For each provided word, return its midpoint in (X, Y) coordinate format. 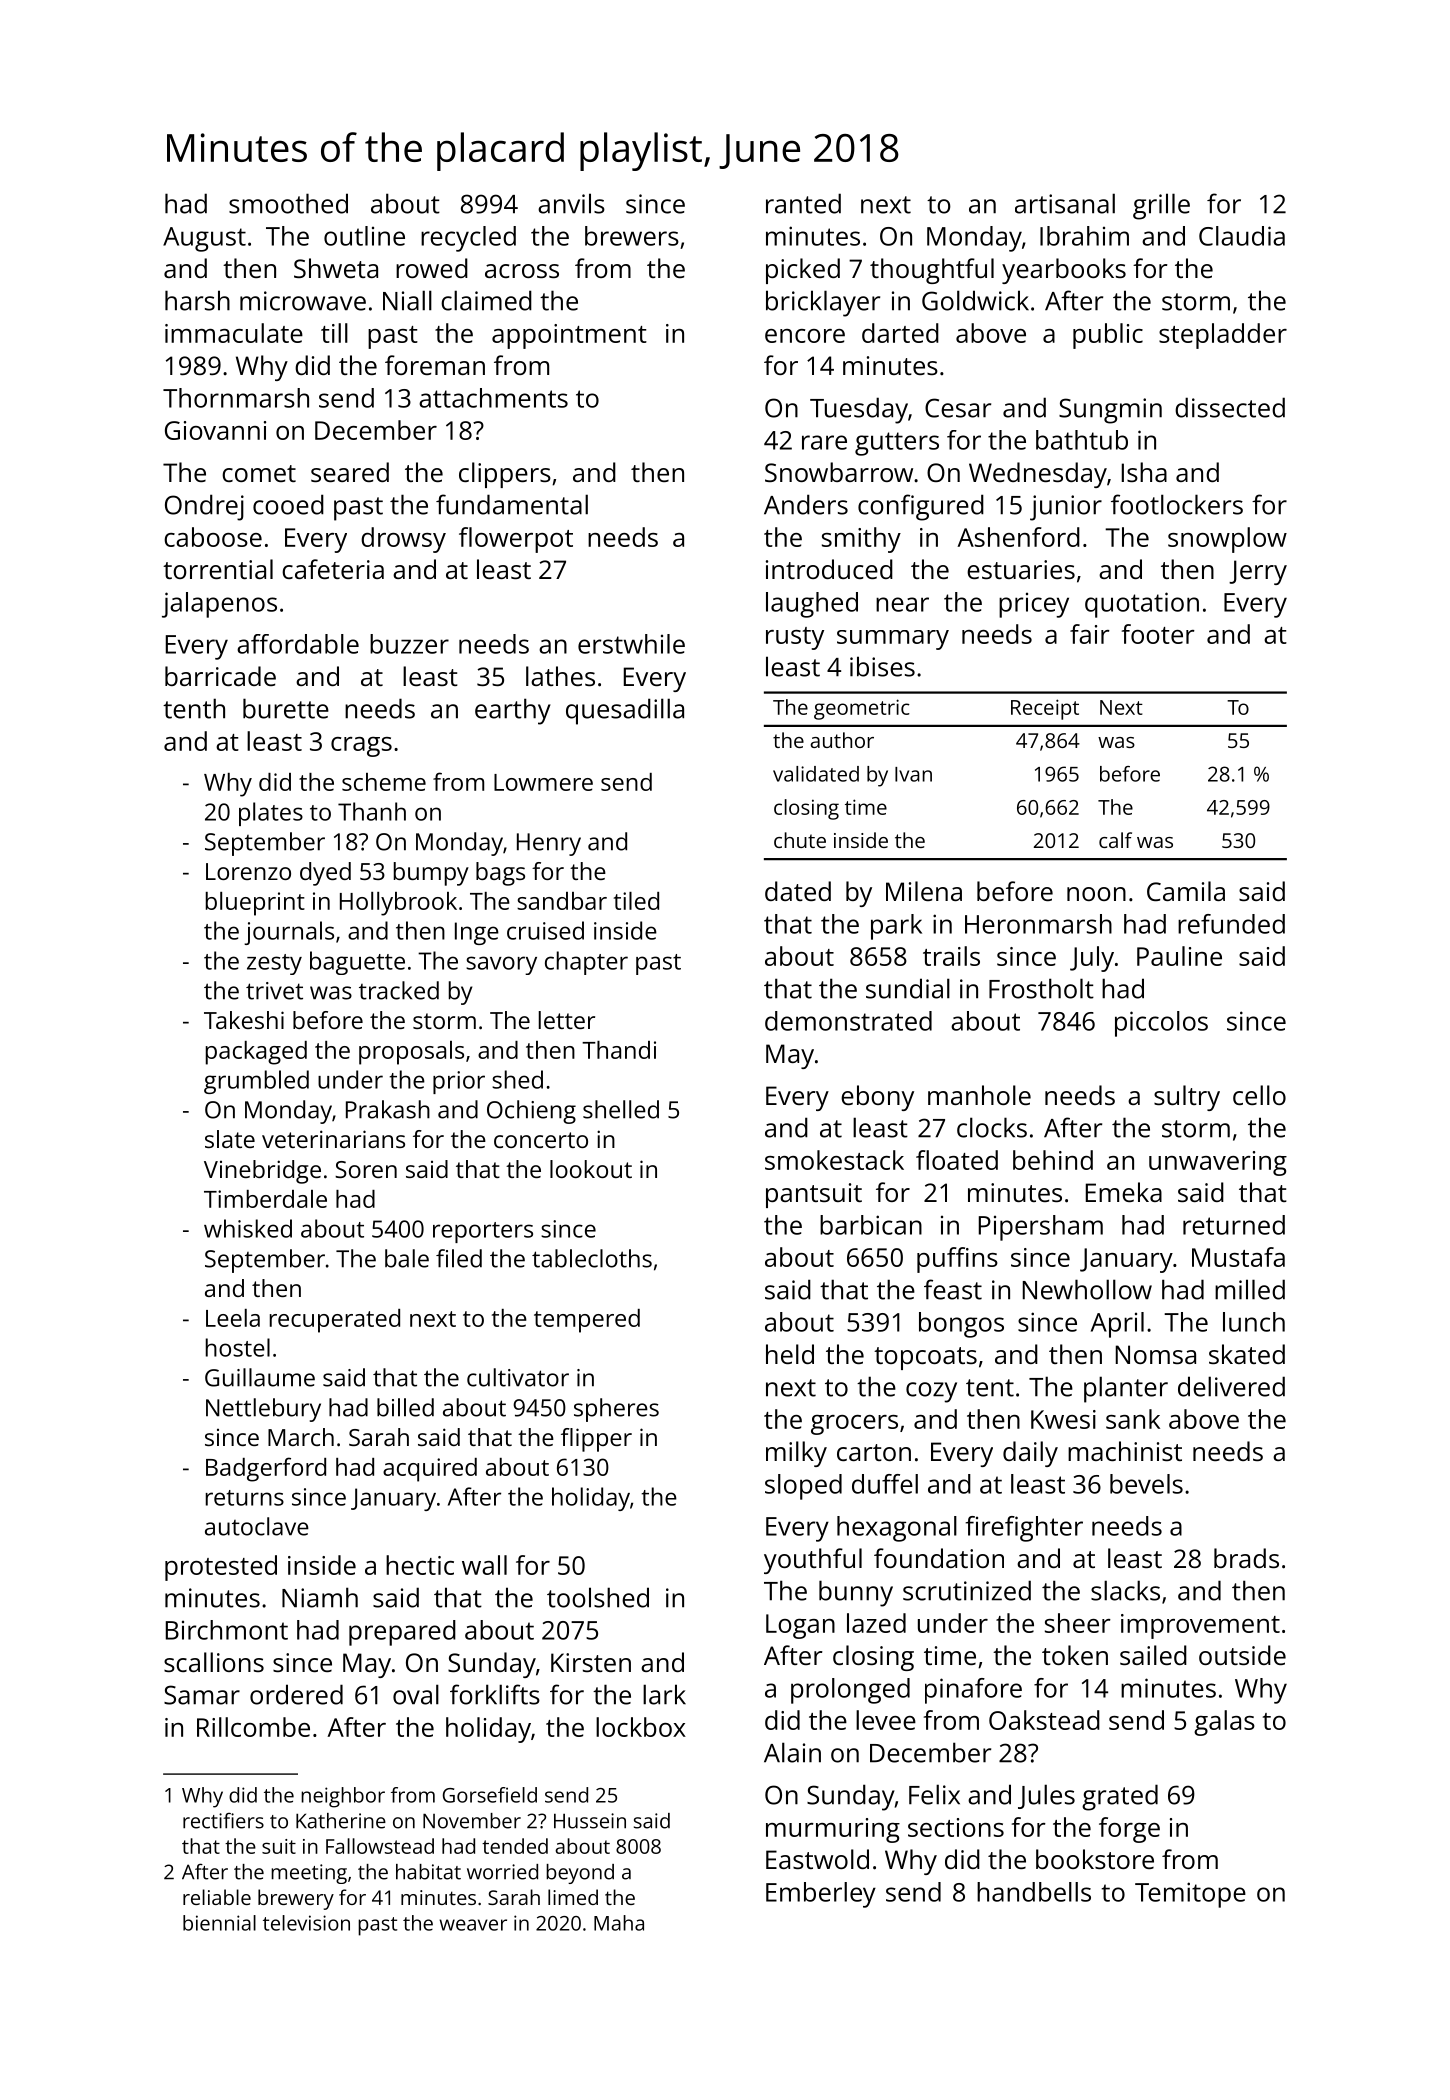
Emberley (821, 1895)
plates (271, 814)
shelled (621, 1109)
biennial (219, 1923)
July (1092, 959)
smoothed (288, 203)
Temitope (1190, 1895)
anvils (571, 203)
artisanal (1065, 203)
